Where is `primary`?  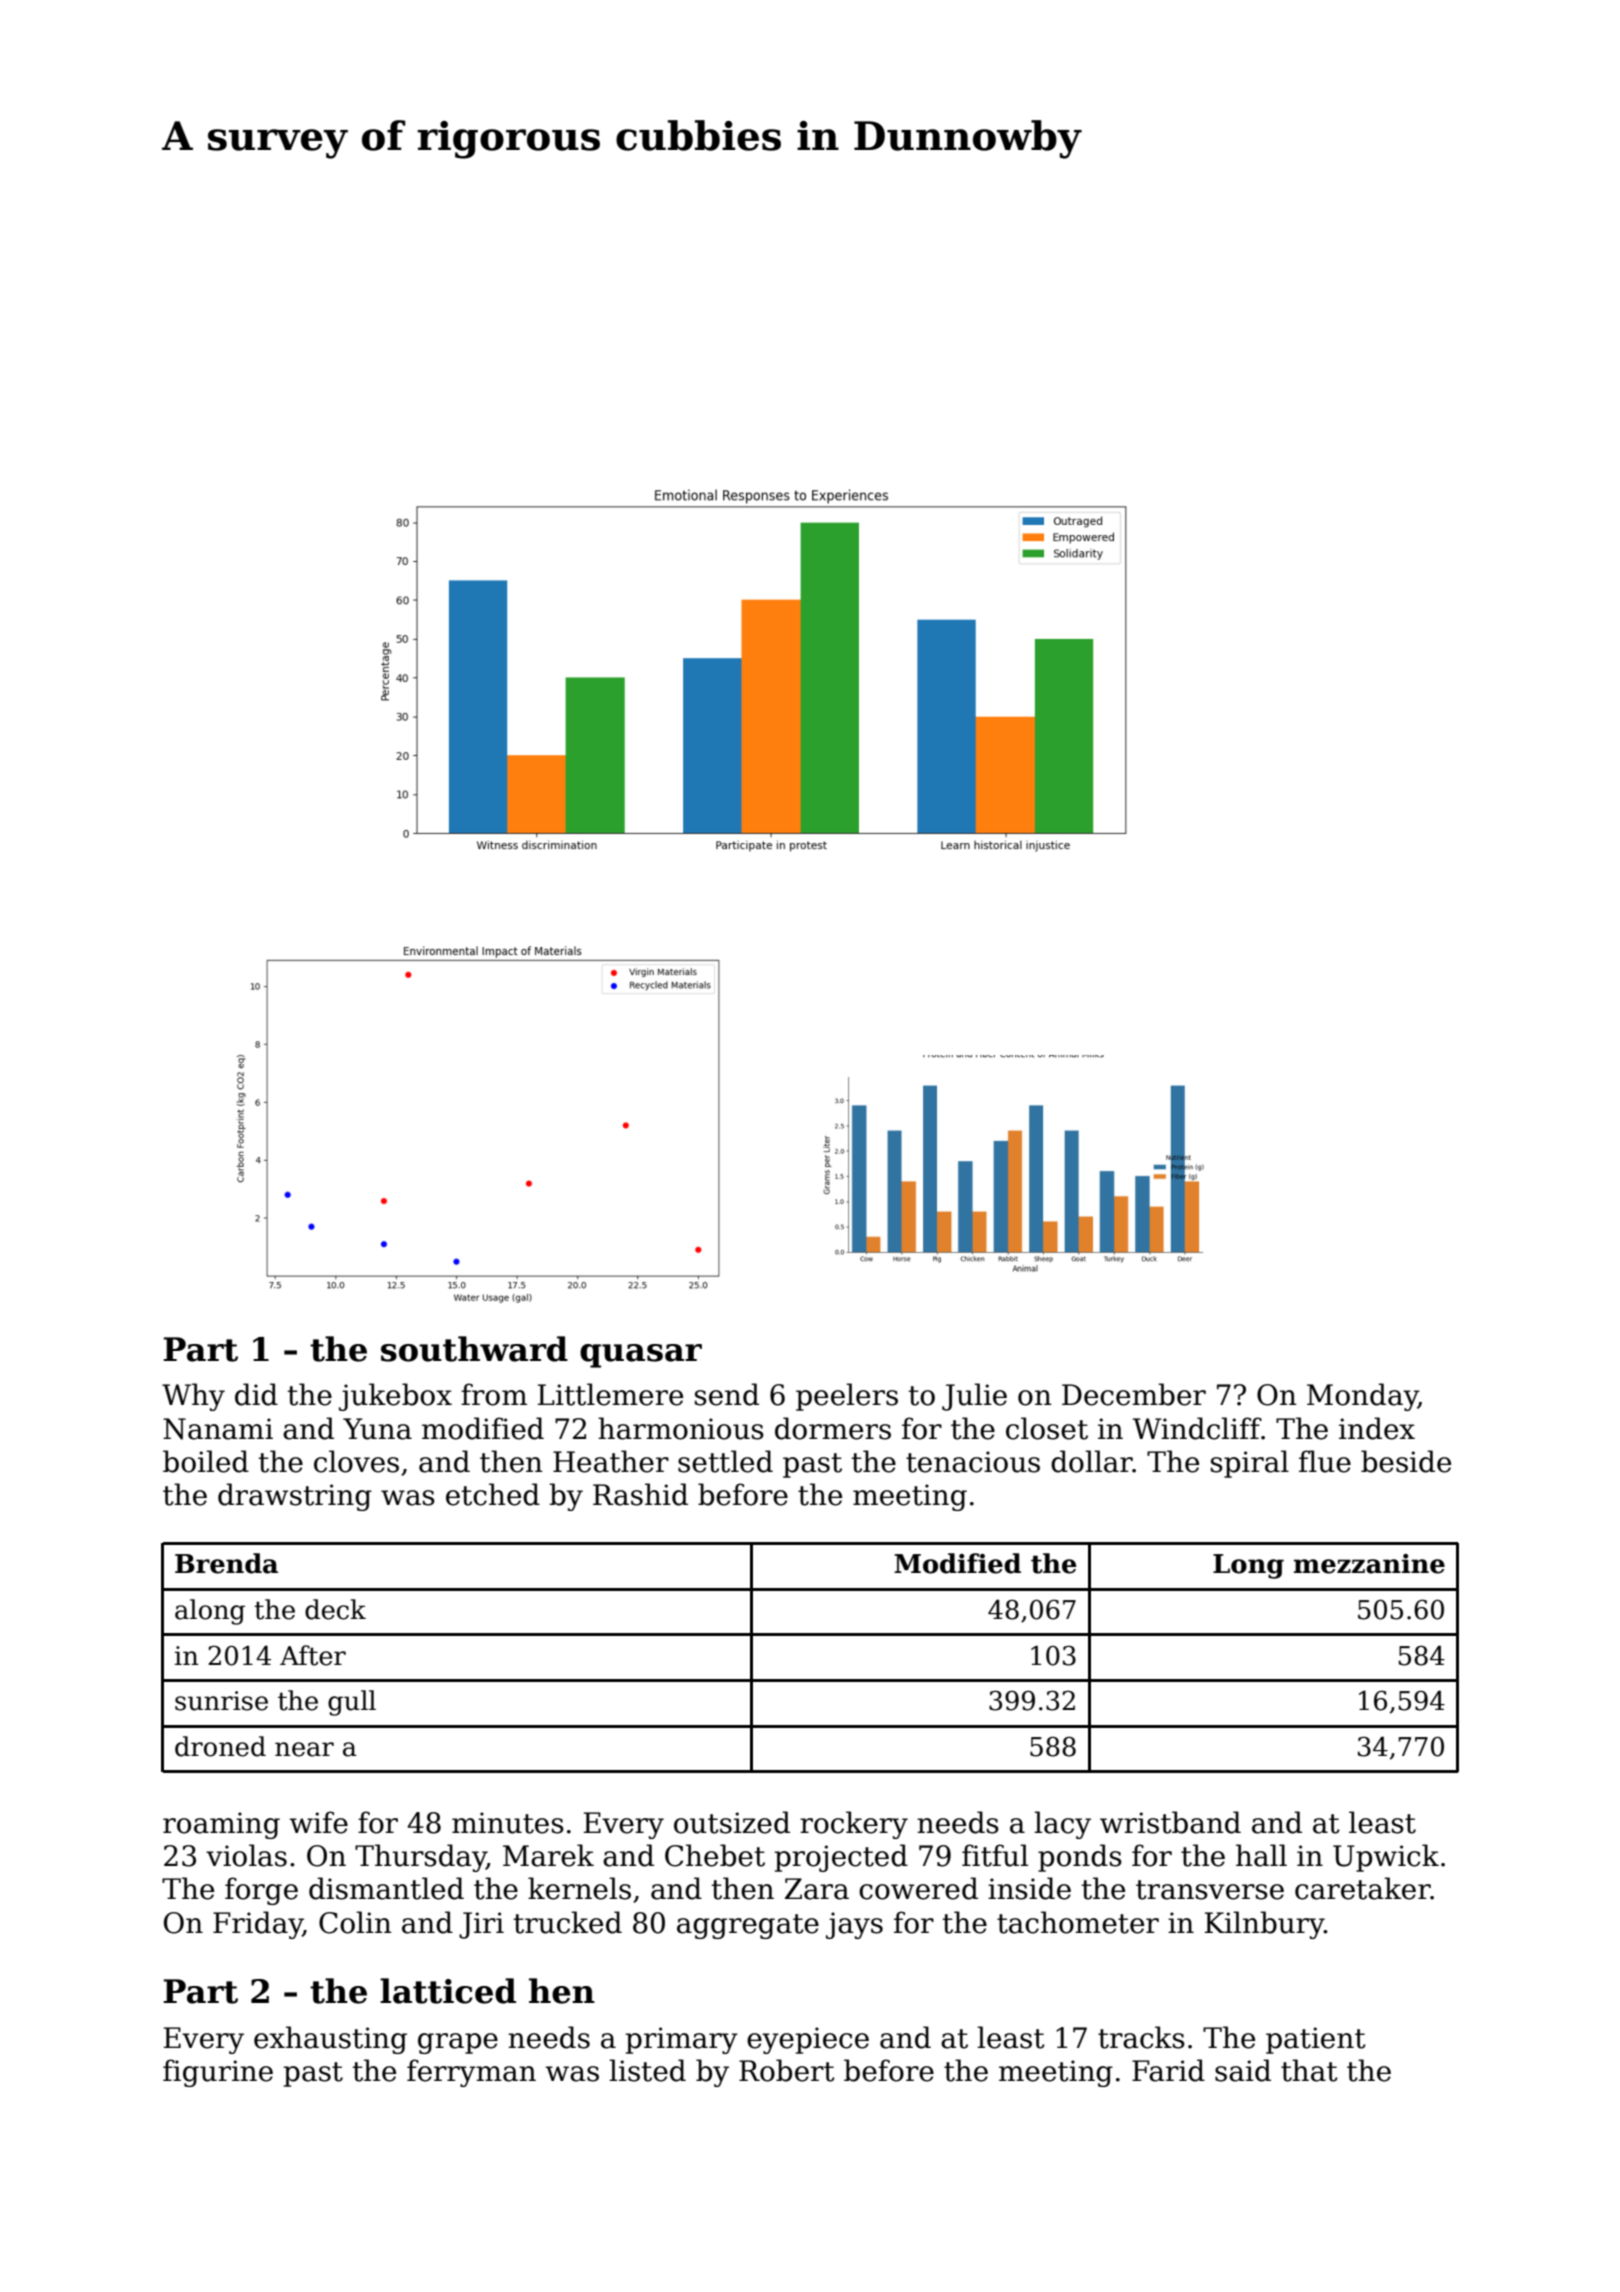
primary is located at coordinates (681, 2040).
